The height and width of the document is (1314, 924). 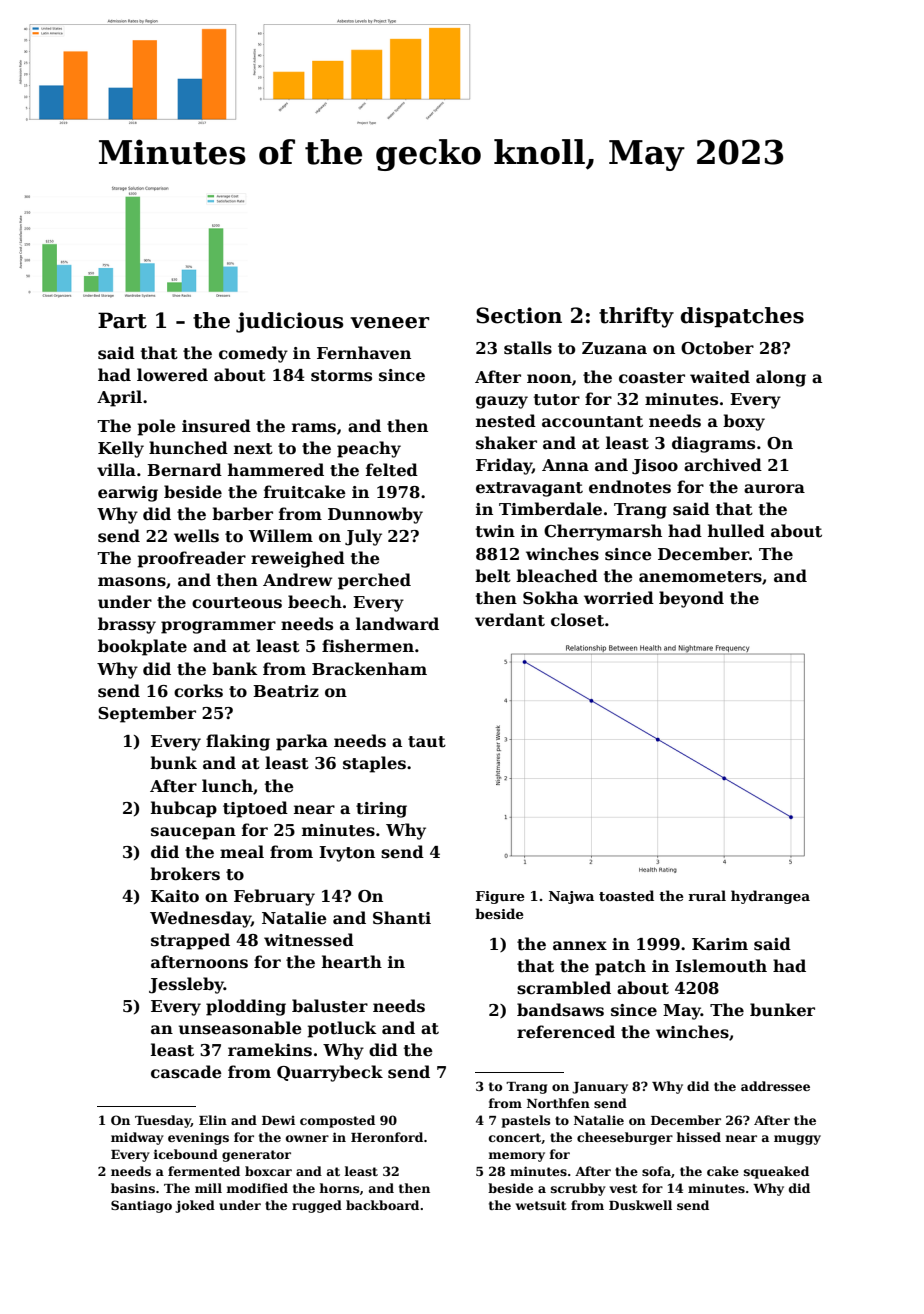 What do you see at coordinates (691, 599) in the document?
I see `beyond` at bounding box center [691, 599].
